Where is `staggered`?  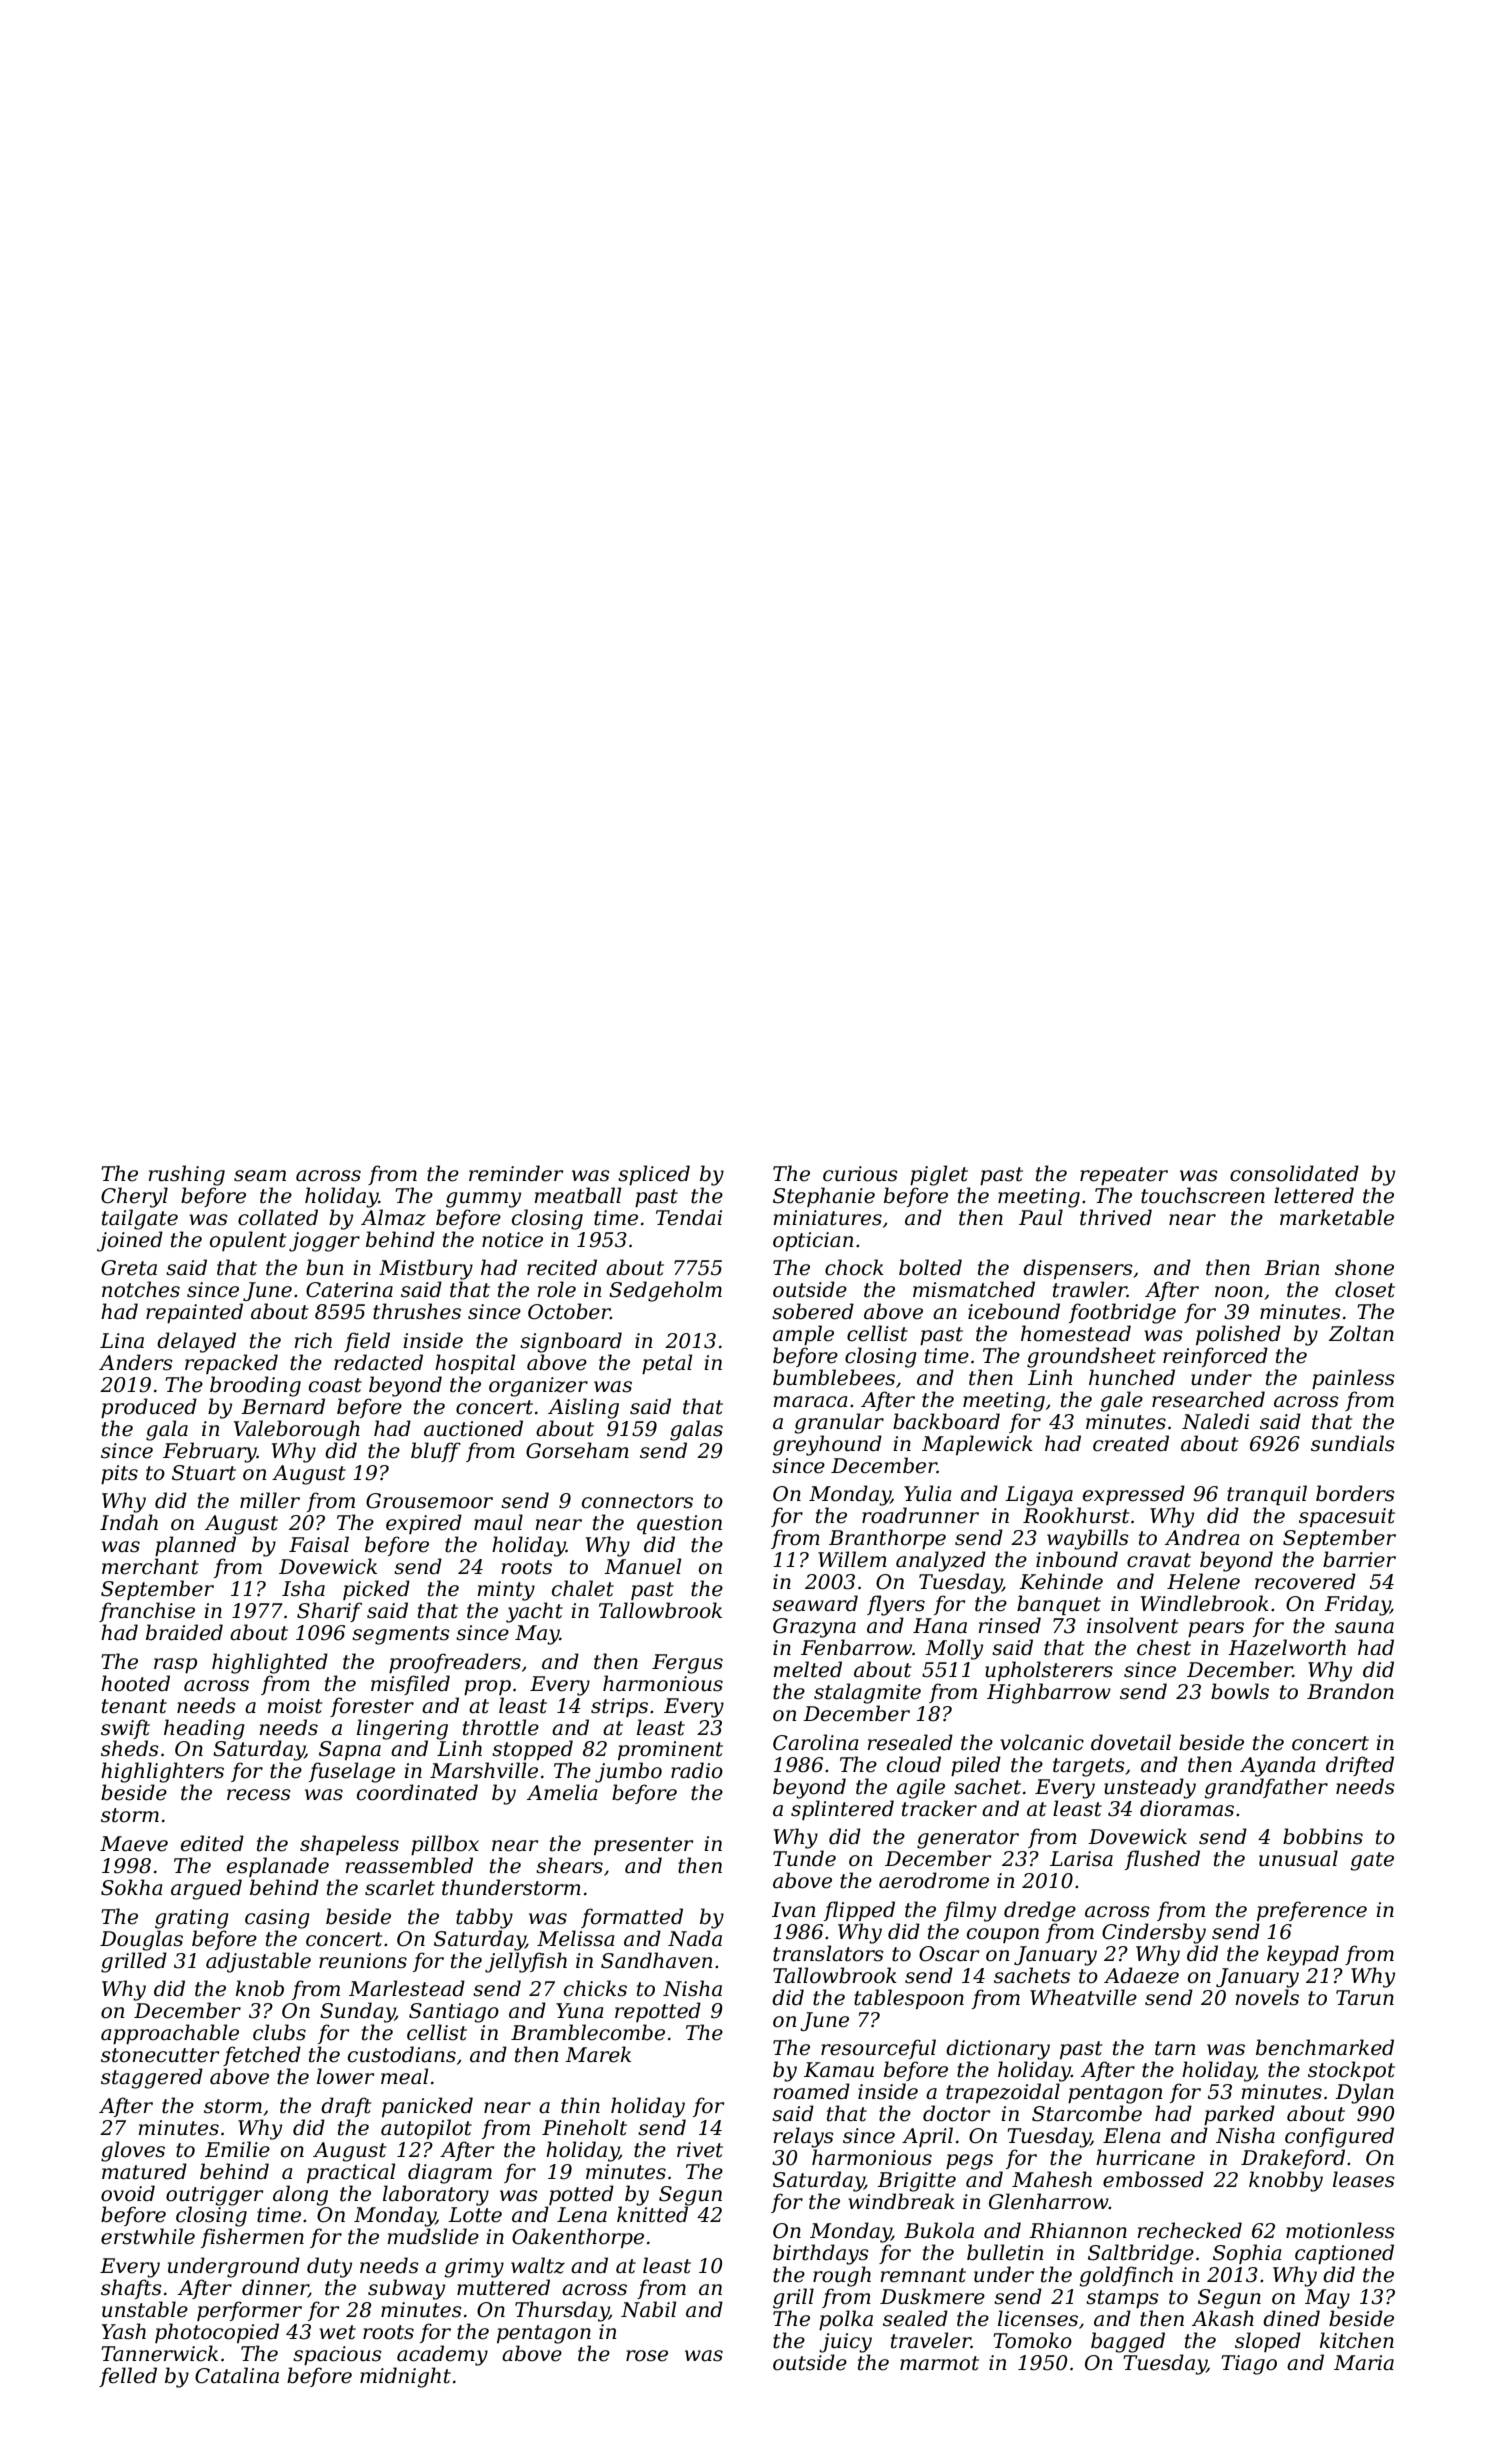 staggered is located at coordinates (152, 2078).
